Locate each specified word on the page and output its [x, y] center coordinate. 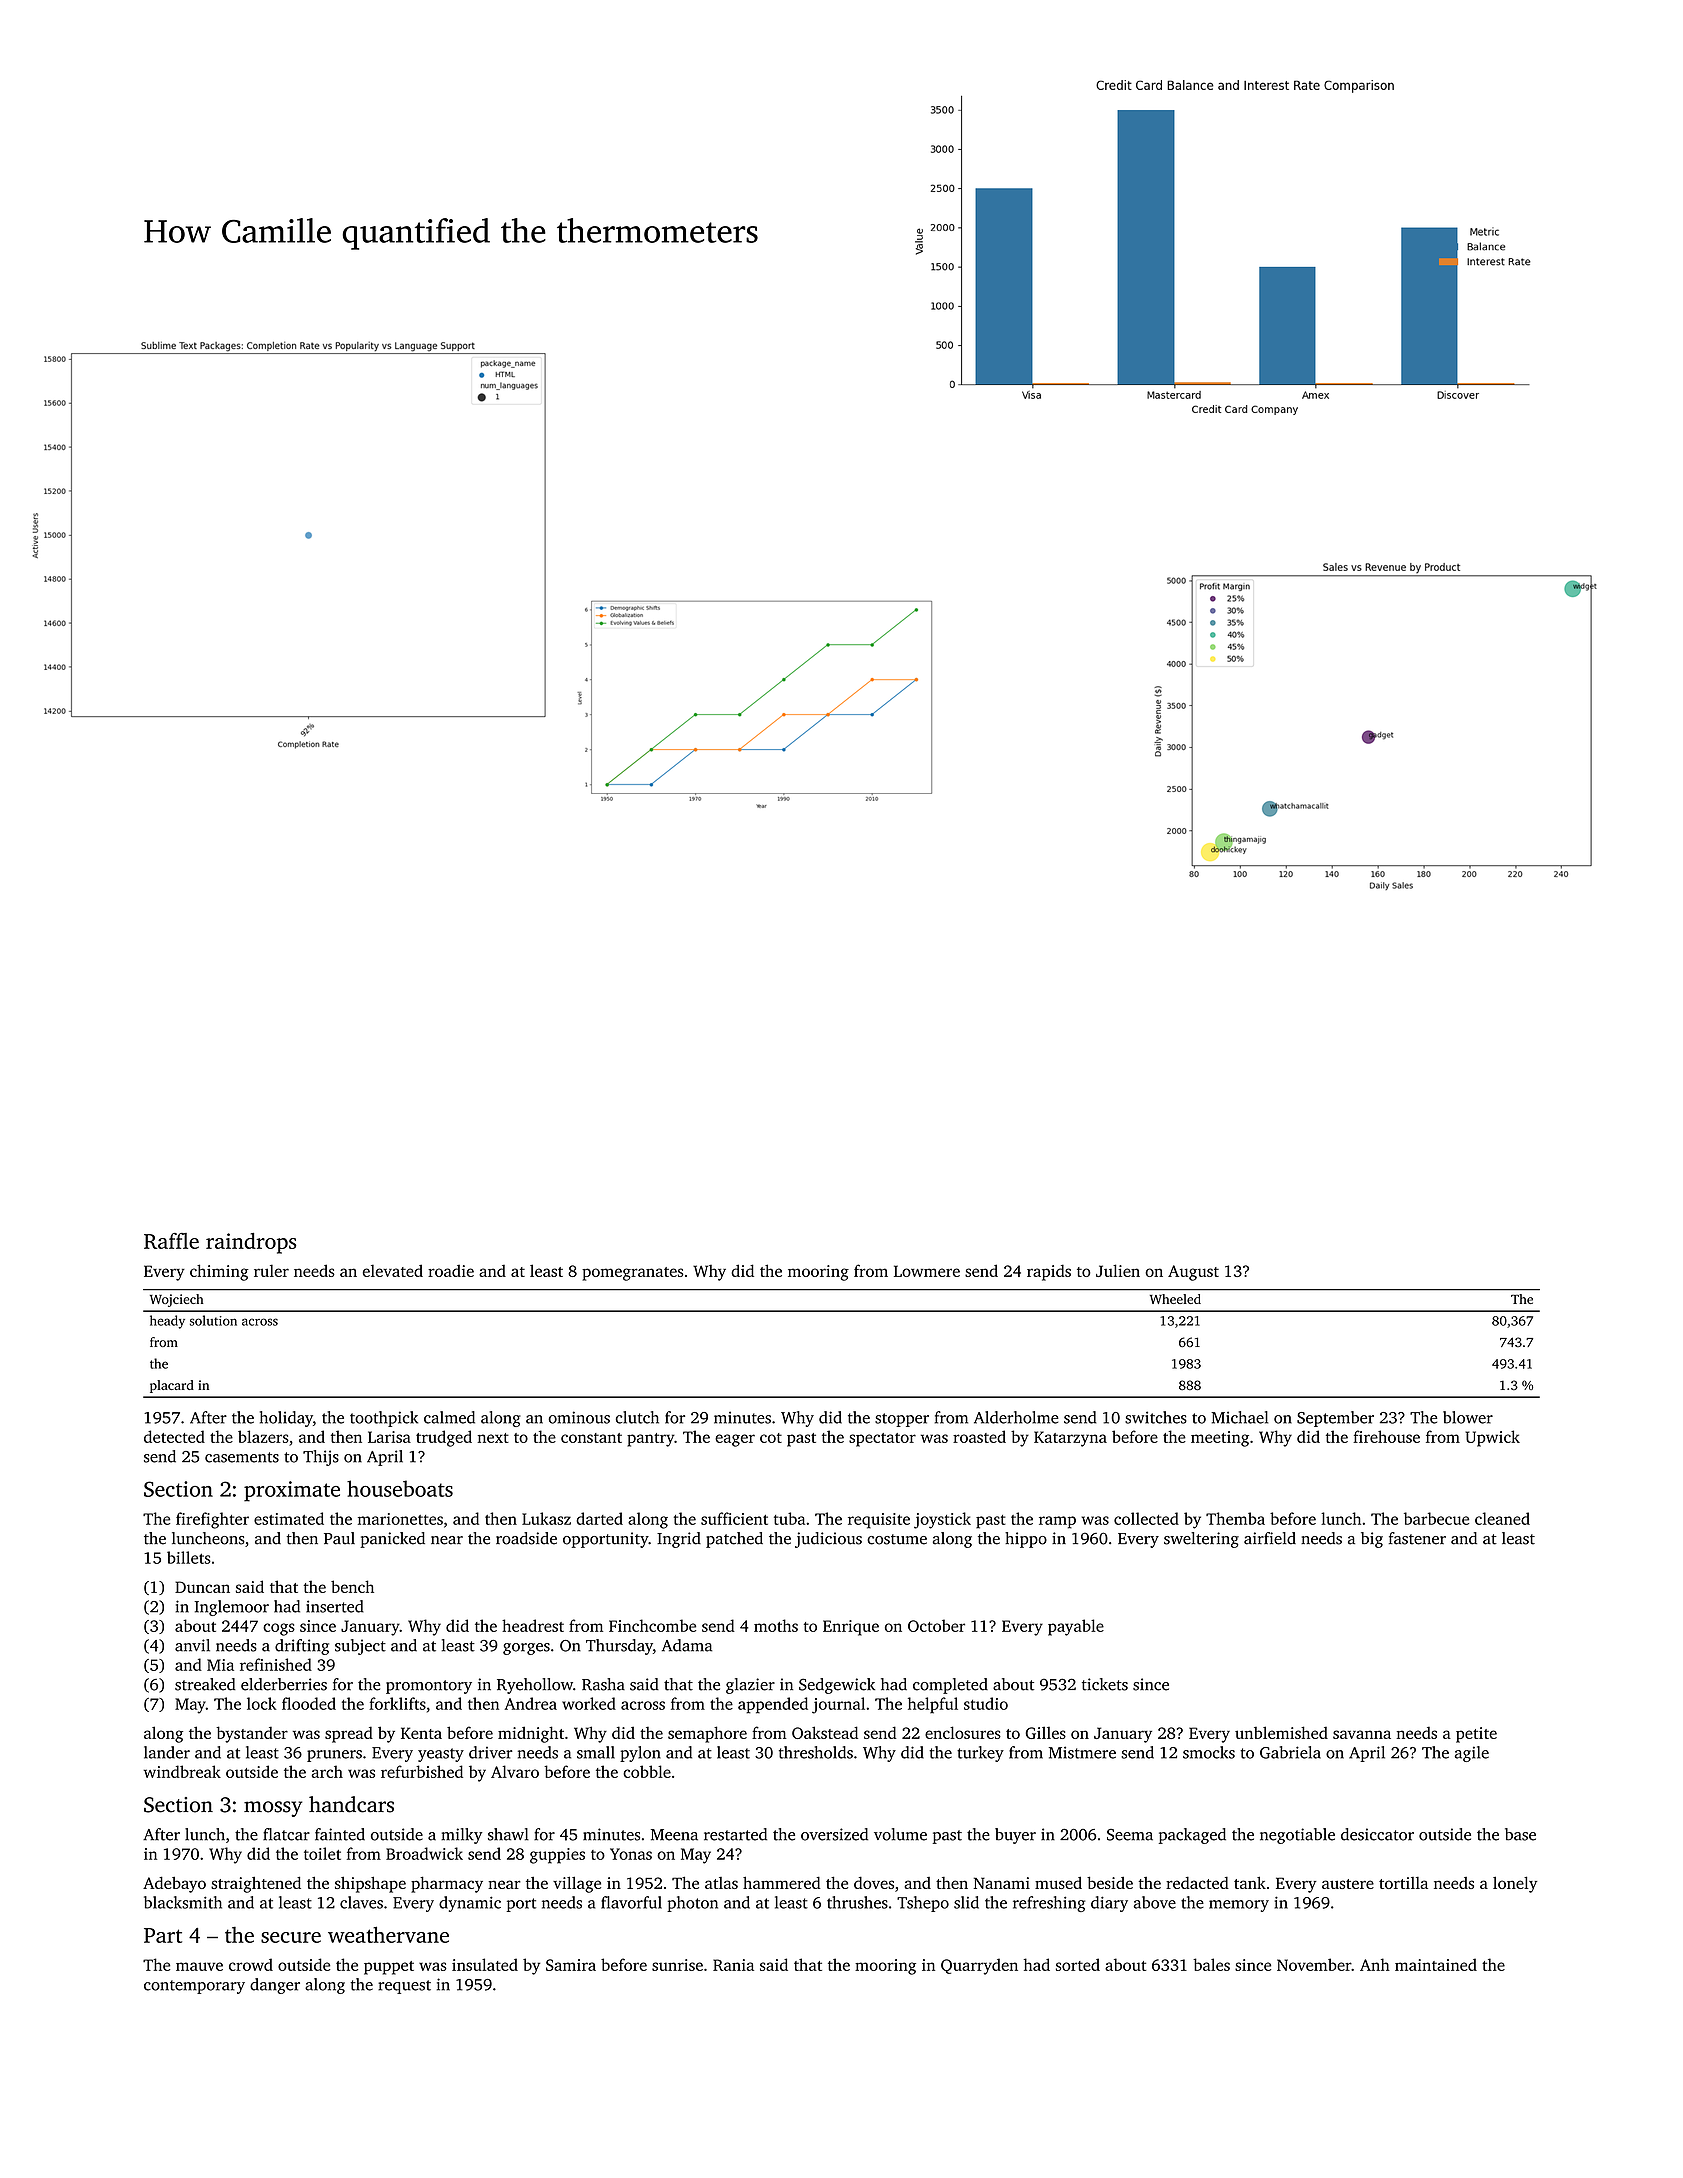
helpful [933, 1705]
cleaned [1502, 1518]
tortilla [1403, 1883]
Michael [1239, 1417]
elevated [393, 1270]
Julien [1118, 1270]
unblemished [1281, 1732]
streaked [205, 1684]
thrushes [857, 1902]
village [577, 1884]
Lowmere [927, 1271]
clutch [637, 1417]
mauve [199, 1966]
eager [735, 1440]
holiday [286, 1419]
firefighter [212, 1520]
